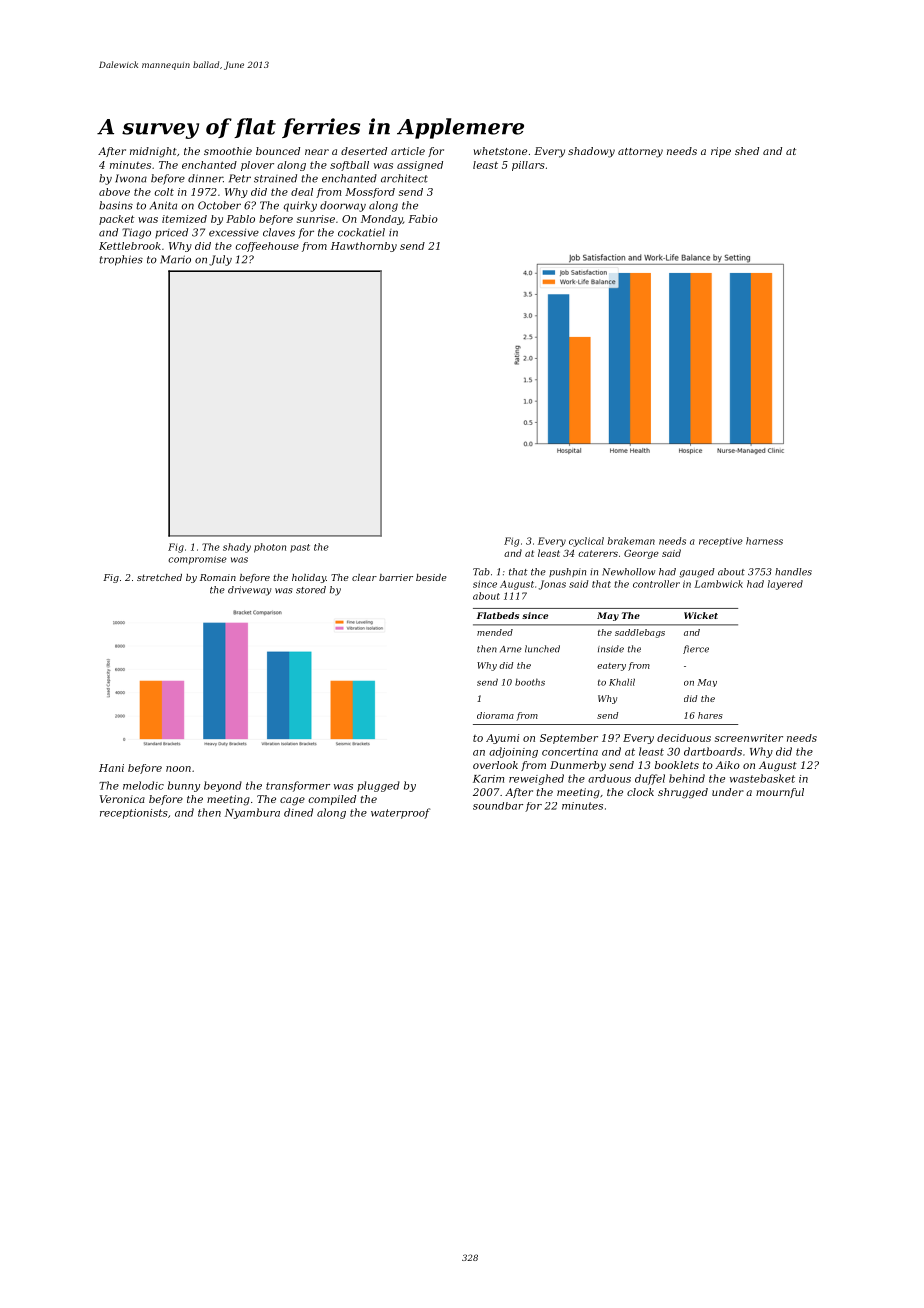  Describe the element at coordinates (747, 151) in the screenshot. I see `shed` at that location.
